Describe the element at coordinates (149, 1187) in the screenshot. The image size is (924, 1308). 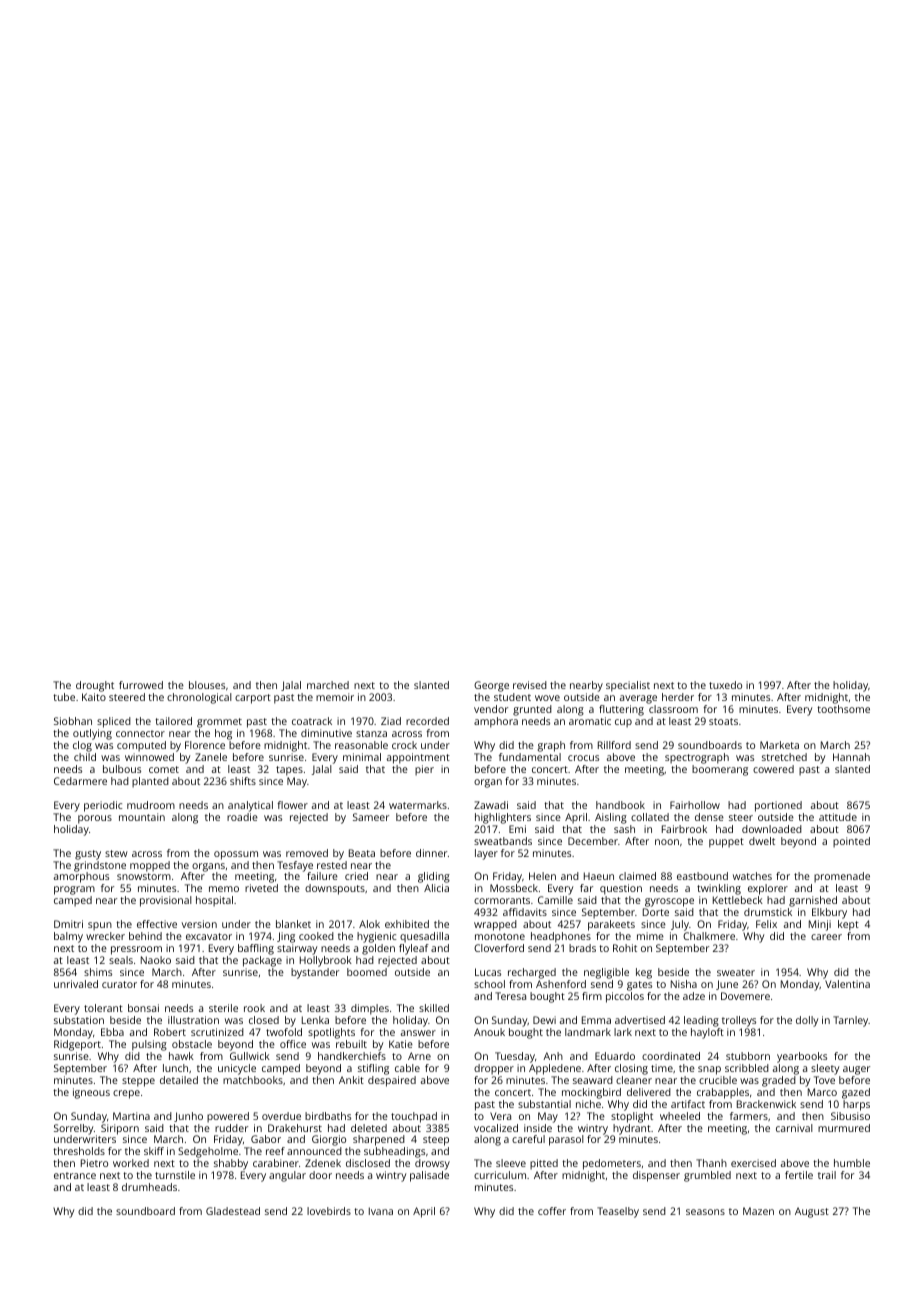
I see `drumheads` at that location.
